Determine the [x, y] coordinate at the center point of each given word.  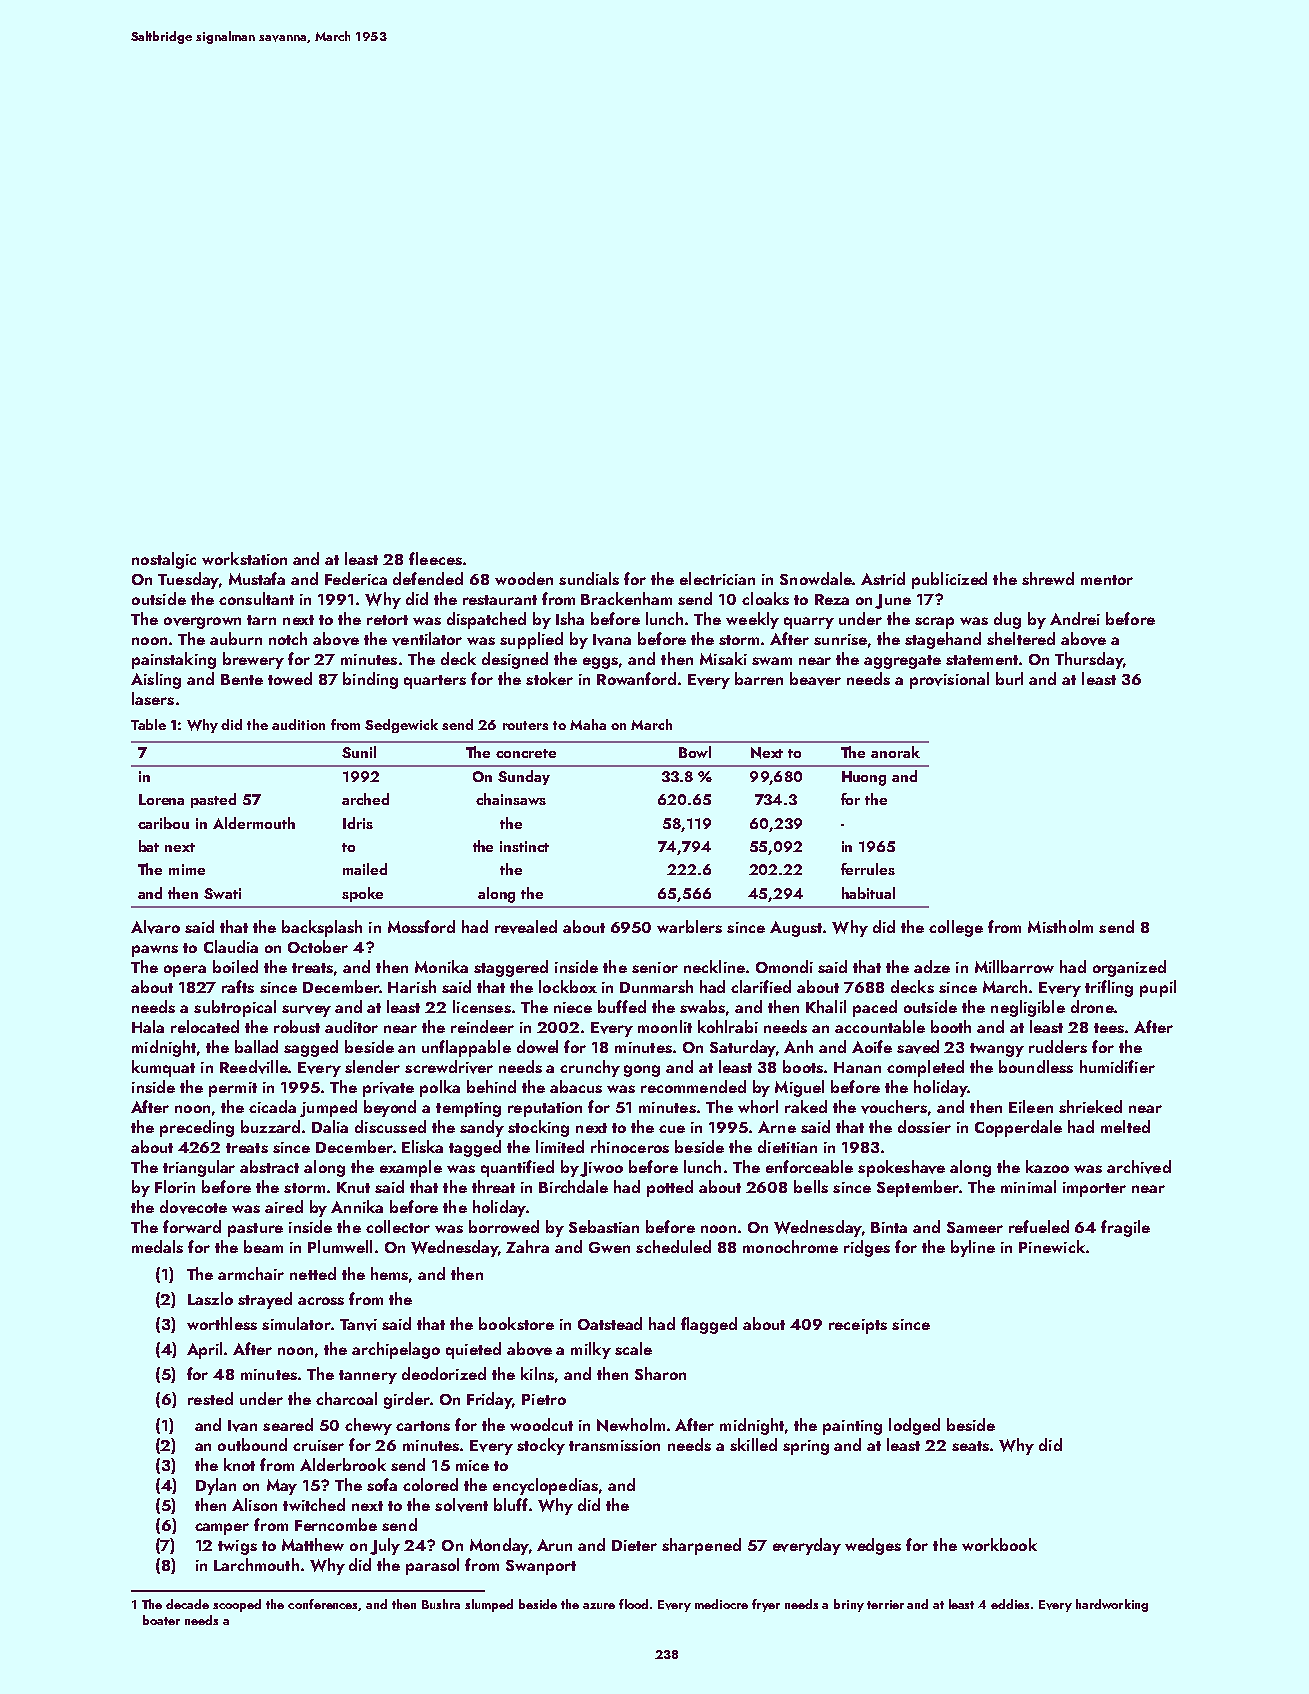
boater [161, 1620]
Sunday [524, 777]
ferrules [868, 869]
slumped [489, 1605]
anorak [895, 752]
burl [1009, 678]
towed [290, 678]
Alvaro [155, 927]
